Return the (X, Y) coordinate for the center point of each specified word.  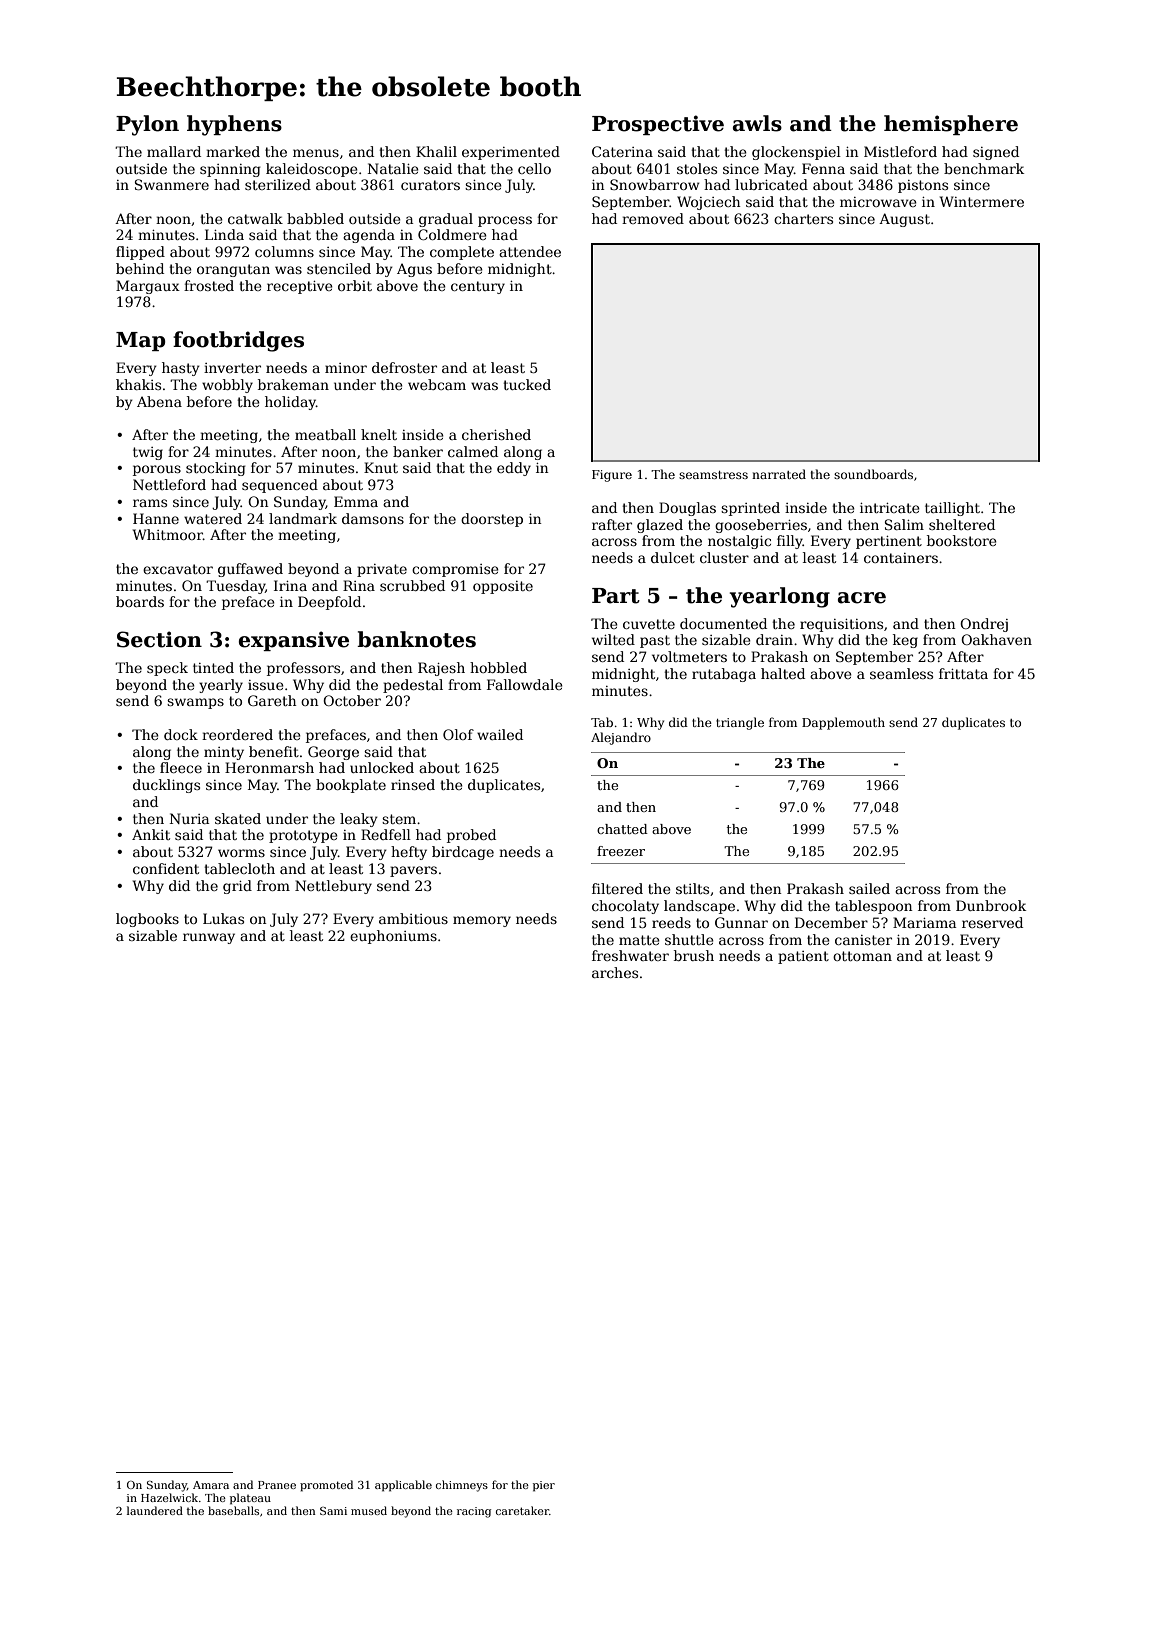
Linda (224, 234)
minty (224, 753)
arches (615, 972)
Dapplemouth (843, 723)
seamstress (713, 475)
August (904, 220)
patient (803, 957)
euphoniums (393, 937)
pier (544, 1486)
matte (639, 940)
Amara (211, 1485)
